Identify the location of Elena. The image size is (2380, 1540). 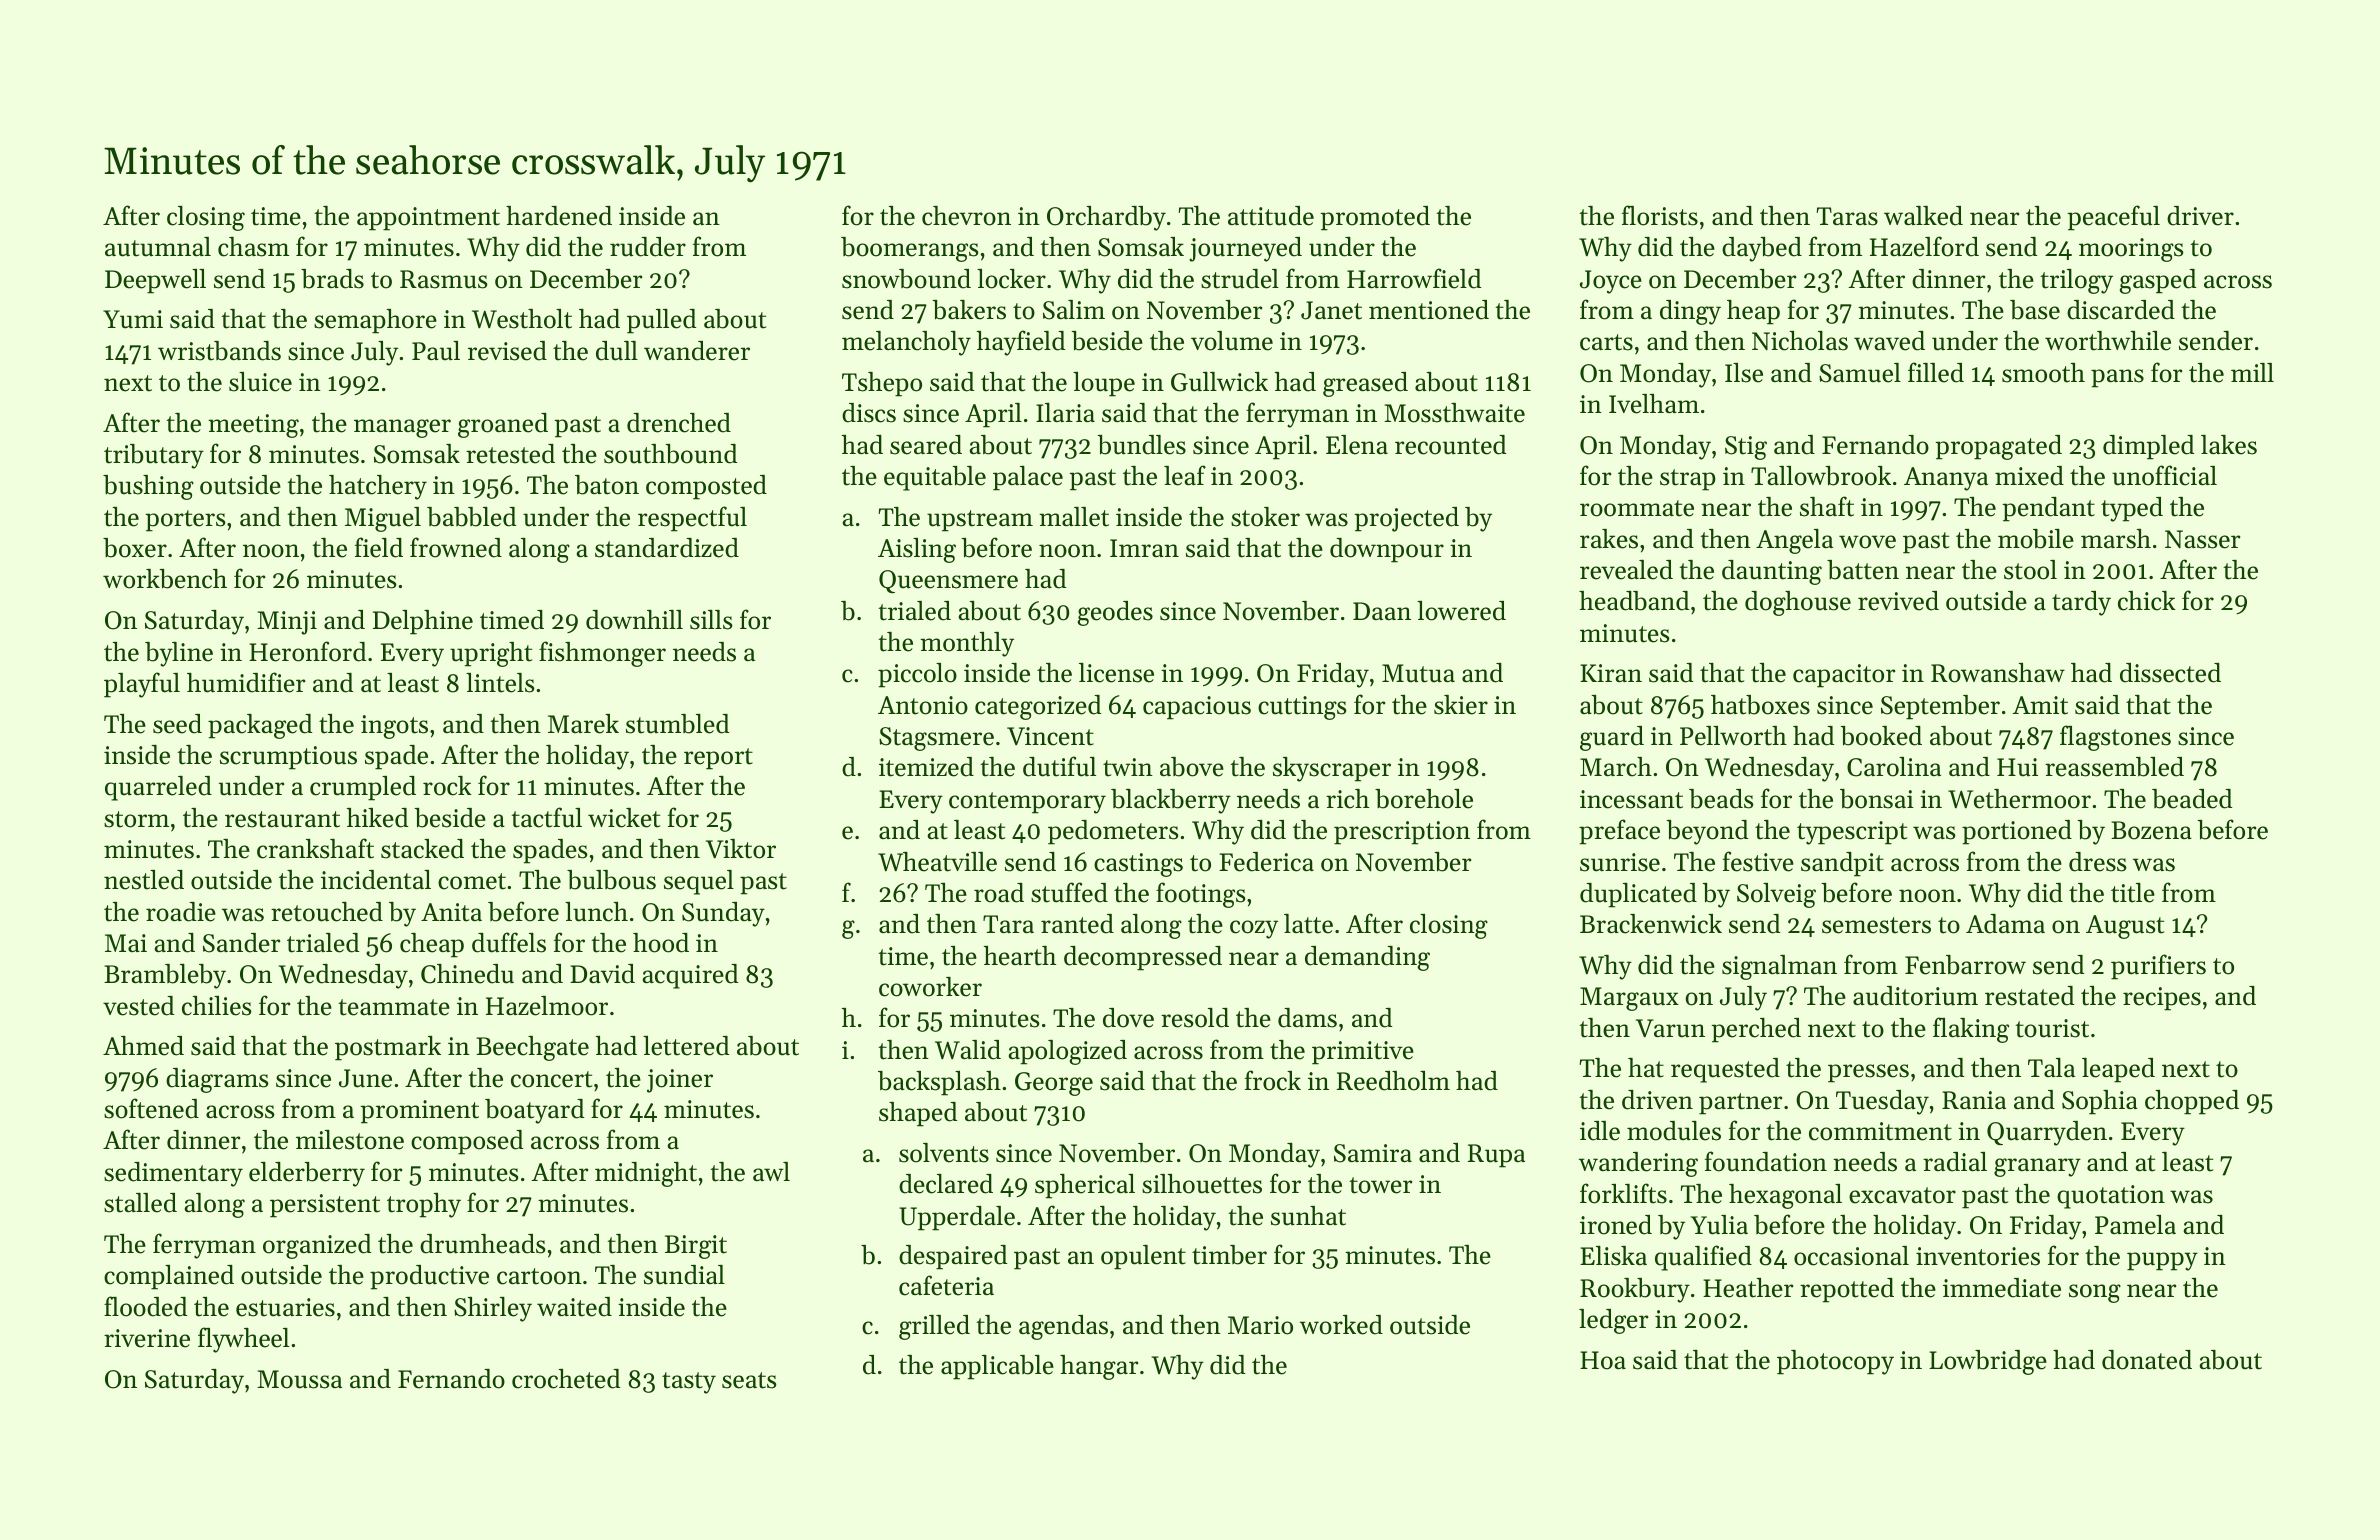
(1357, 445).
